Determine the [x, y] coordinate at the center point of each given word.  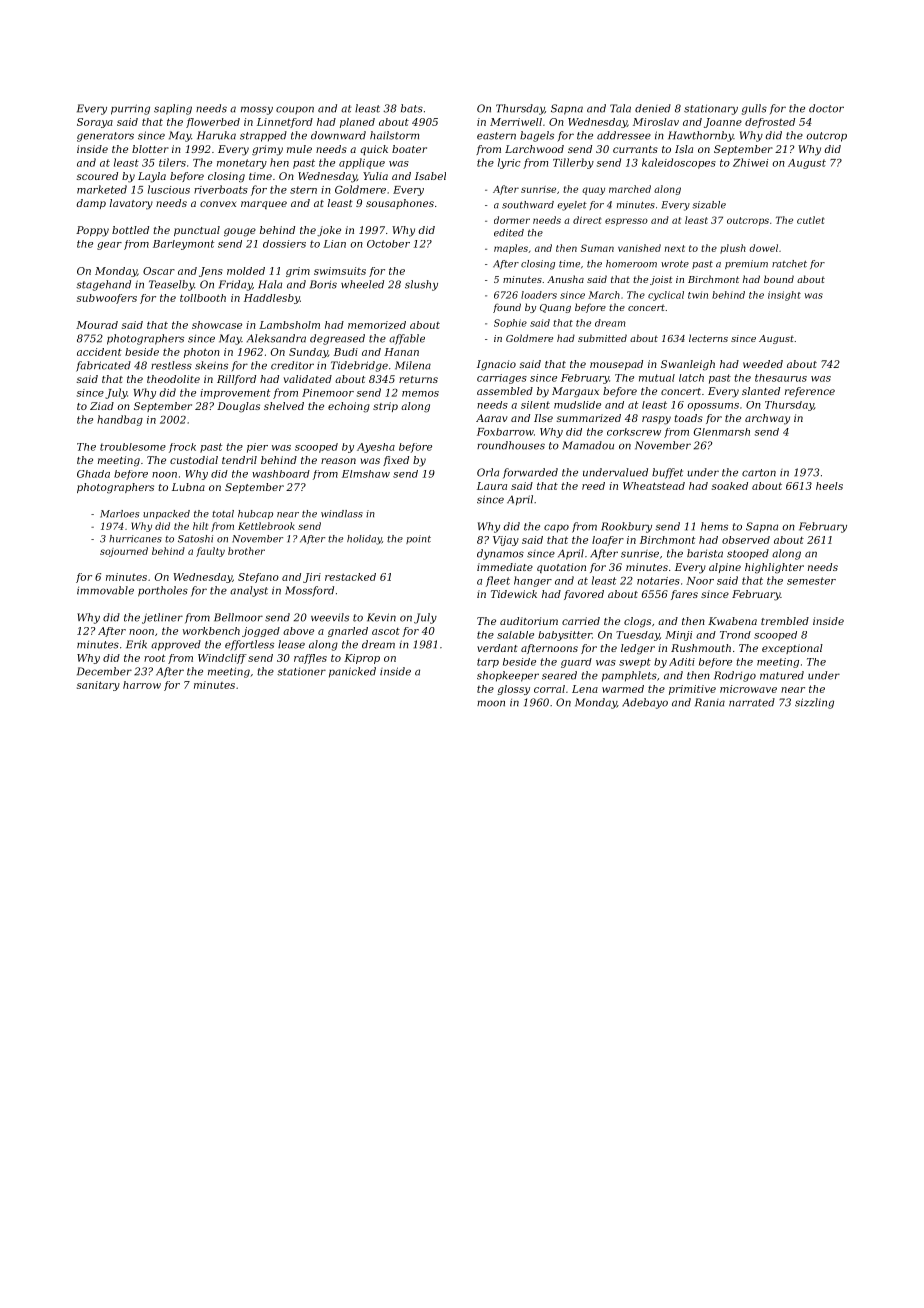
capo [556, 528]
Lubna [188, 487]
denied [653, 108]
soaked [730, 486]
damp [91, 204]
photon [202, 353]
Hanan [401, 352]
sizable [709, 205]
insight [784, 296]
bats [412, 108]
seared [559, 675]
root [154, 658]
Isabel [430, 176]
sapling [173, 109]
